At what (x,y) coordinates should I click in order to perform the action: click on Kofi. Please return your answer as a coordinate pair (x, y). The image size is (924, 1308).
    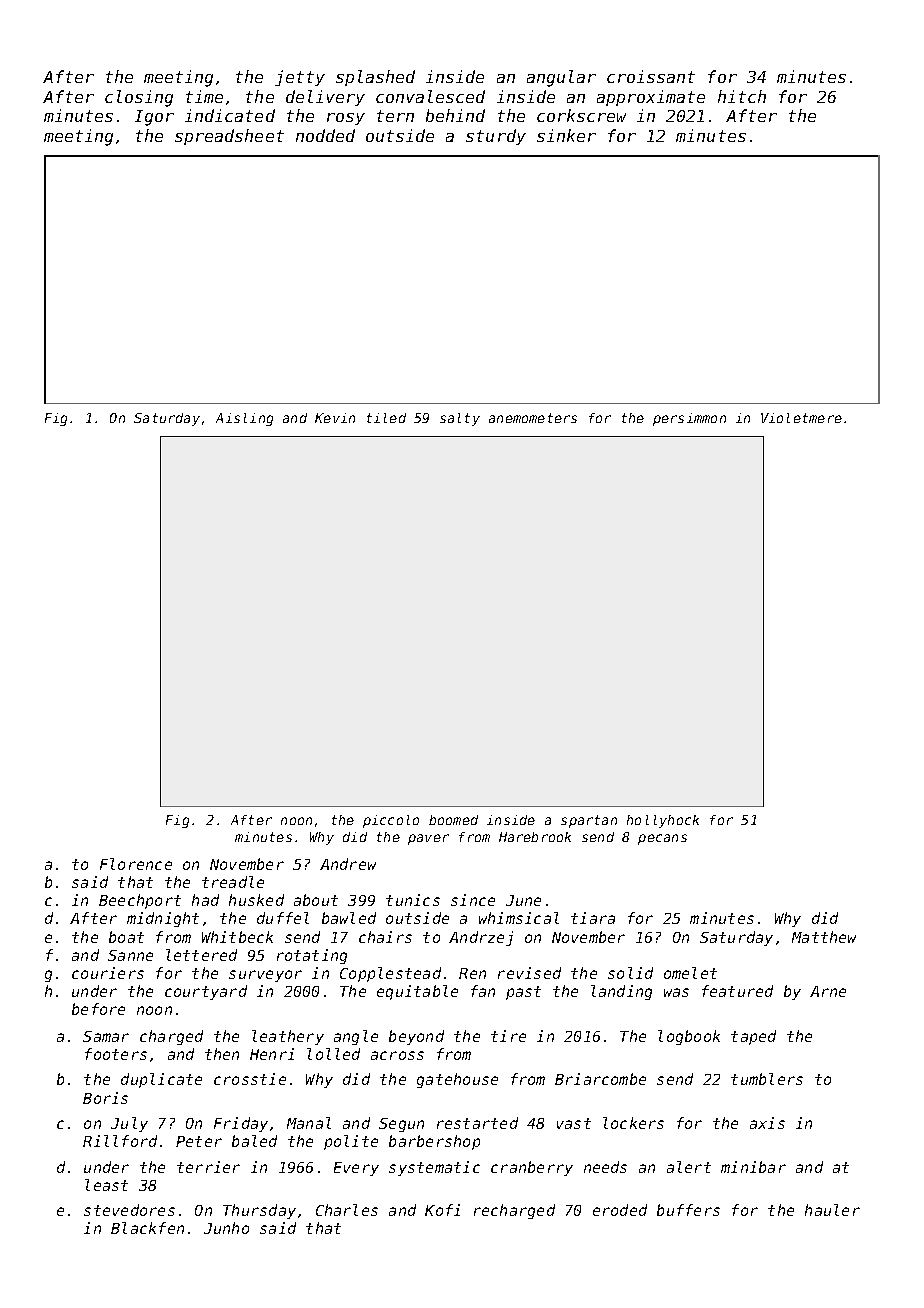
    Looking at the image, I should click on (442, 1210).
